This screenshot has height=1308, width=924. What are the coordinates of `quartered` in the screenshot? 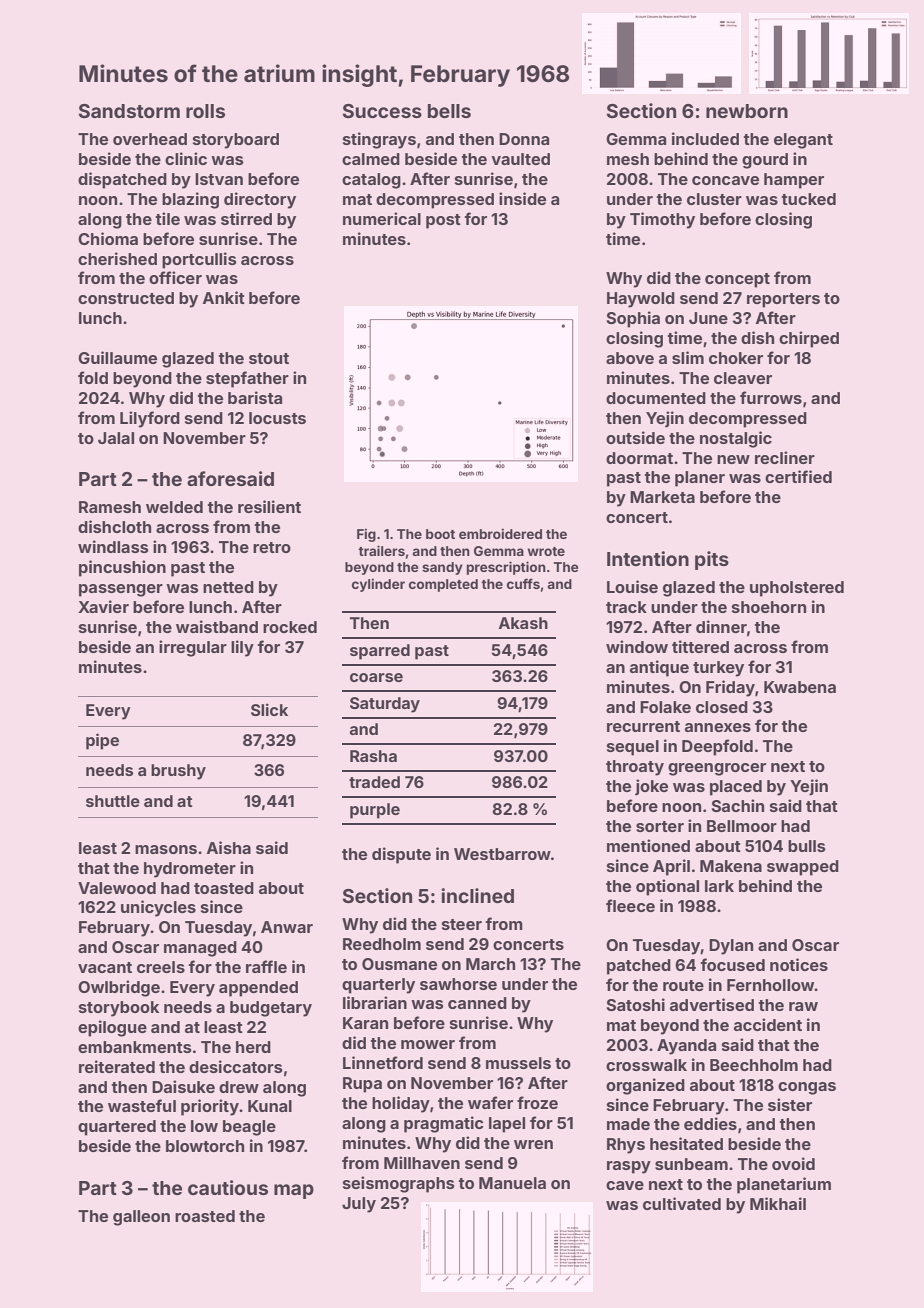 It's located at (117, 1128).
